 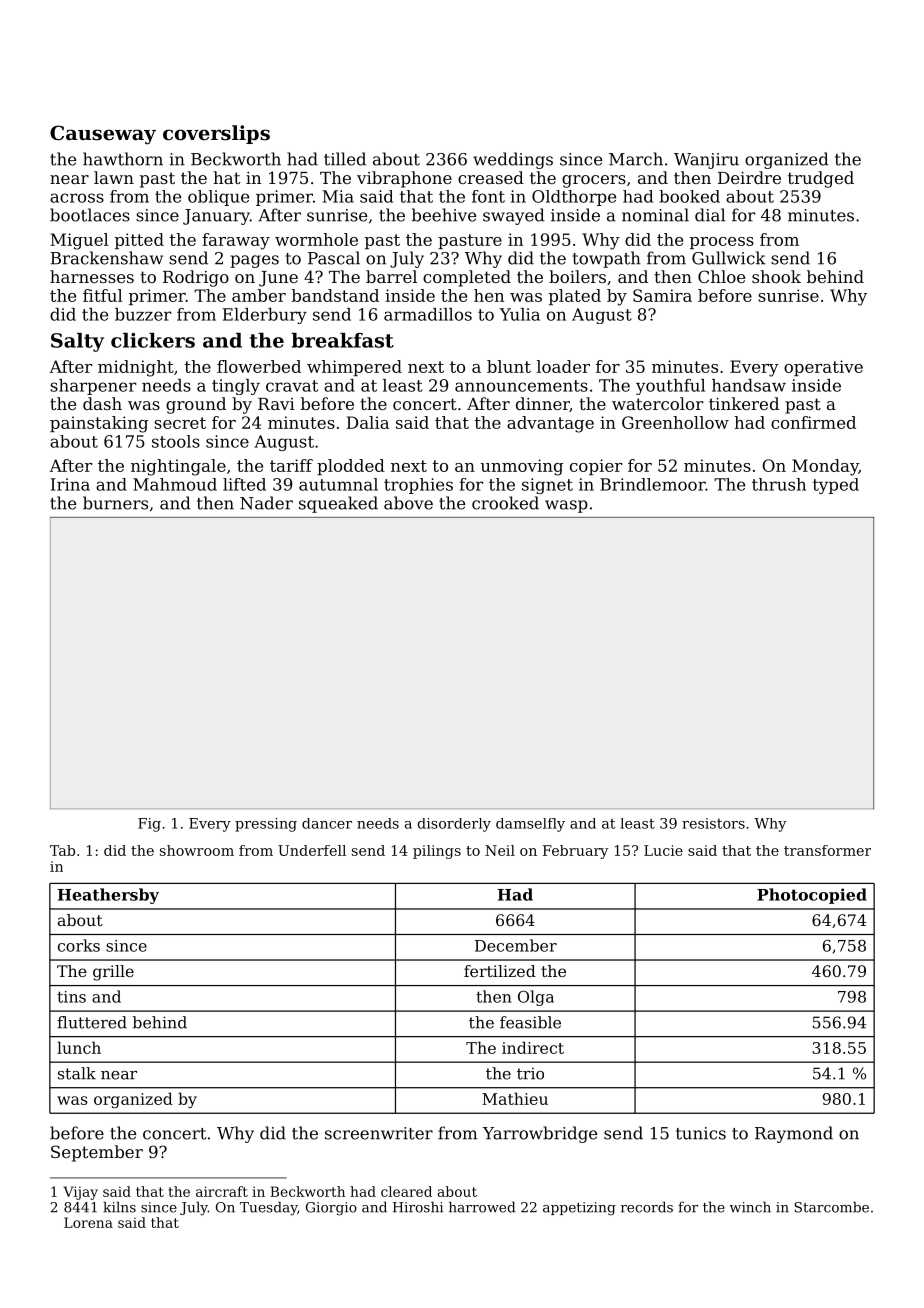 I want to click on weddings, so click(x=513, y=160).
